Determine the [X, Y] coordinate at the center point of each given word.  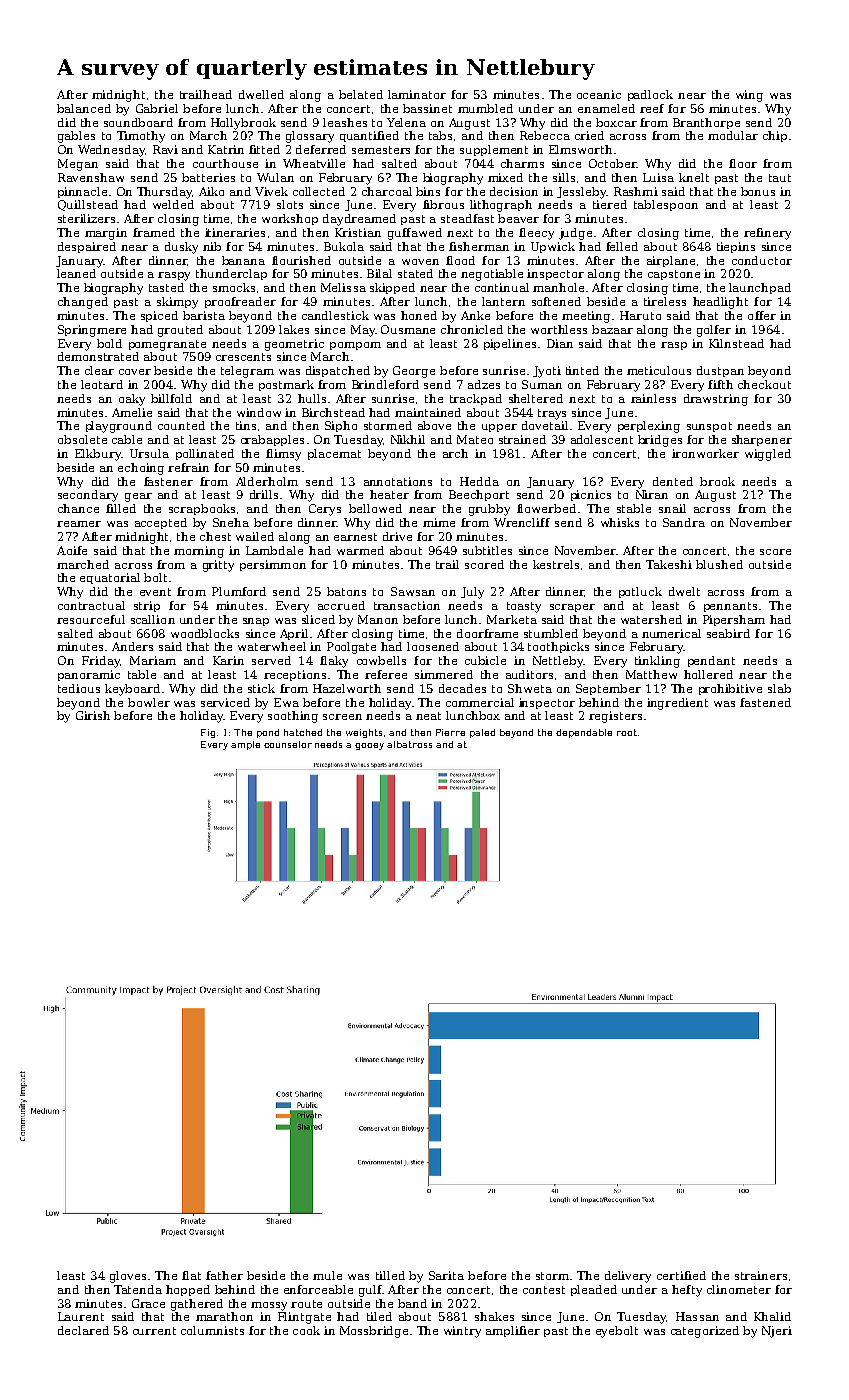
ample [245, 745]
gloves [128, 1277]
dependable [584, 733]
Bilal [379, 273]
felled [622, 246]
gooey [369, 746]
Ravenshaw [91, 177]
